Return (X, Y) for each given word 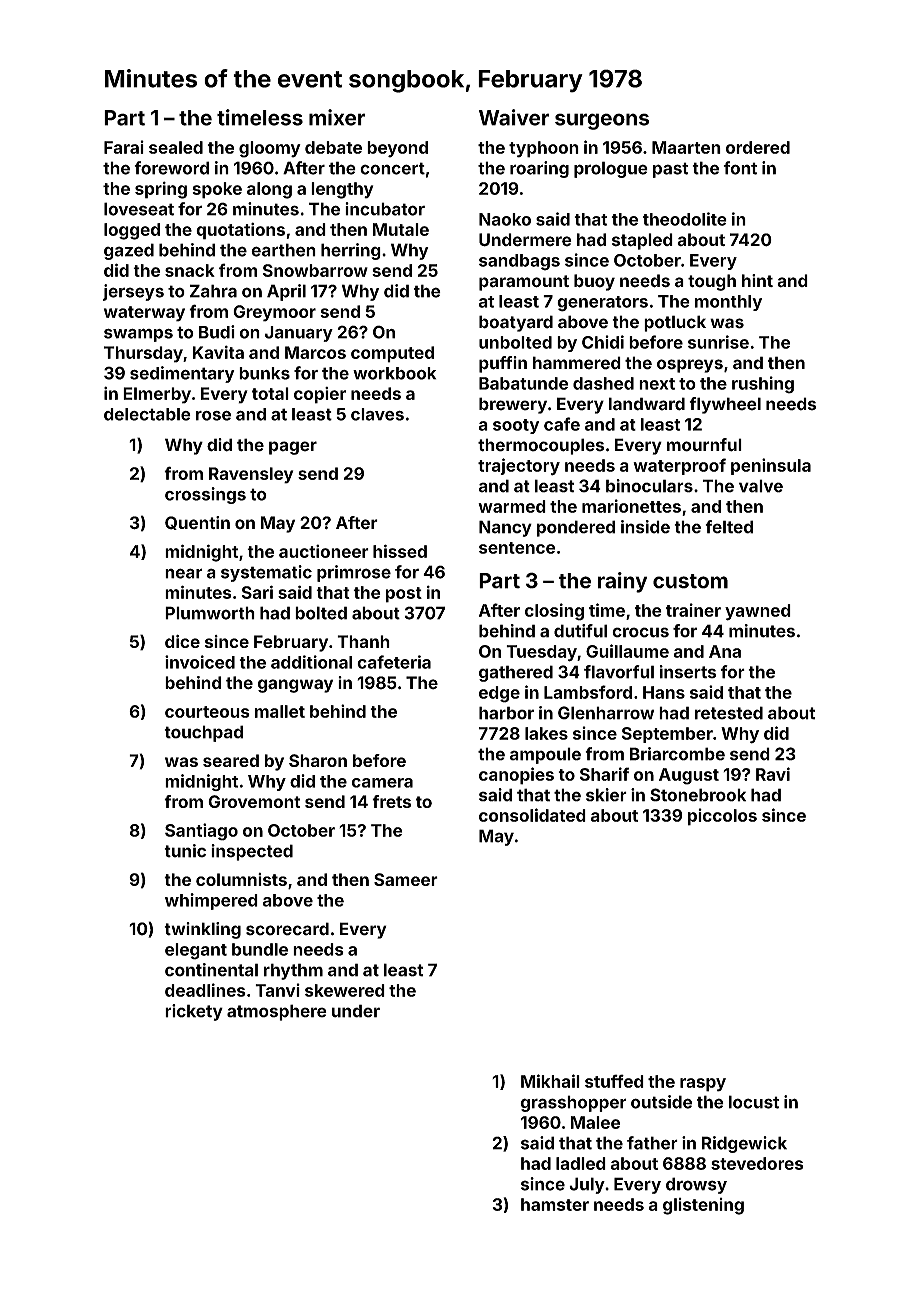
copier (320, 395)
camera (382, 783)
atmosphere (277, 1012)
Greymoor (274, 313)
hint (757, 280)
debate (333, 147)
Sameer (406, 879)
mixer (337, 117)
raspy (703, 1085)
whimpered (211, 901)
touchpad (203, 733)
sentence (517, 548)
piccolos (722, 817)
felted (729, 527)
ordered (758, 147)
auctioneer (324, 551)
